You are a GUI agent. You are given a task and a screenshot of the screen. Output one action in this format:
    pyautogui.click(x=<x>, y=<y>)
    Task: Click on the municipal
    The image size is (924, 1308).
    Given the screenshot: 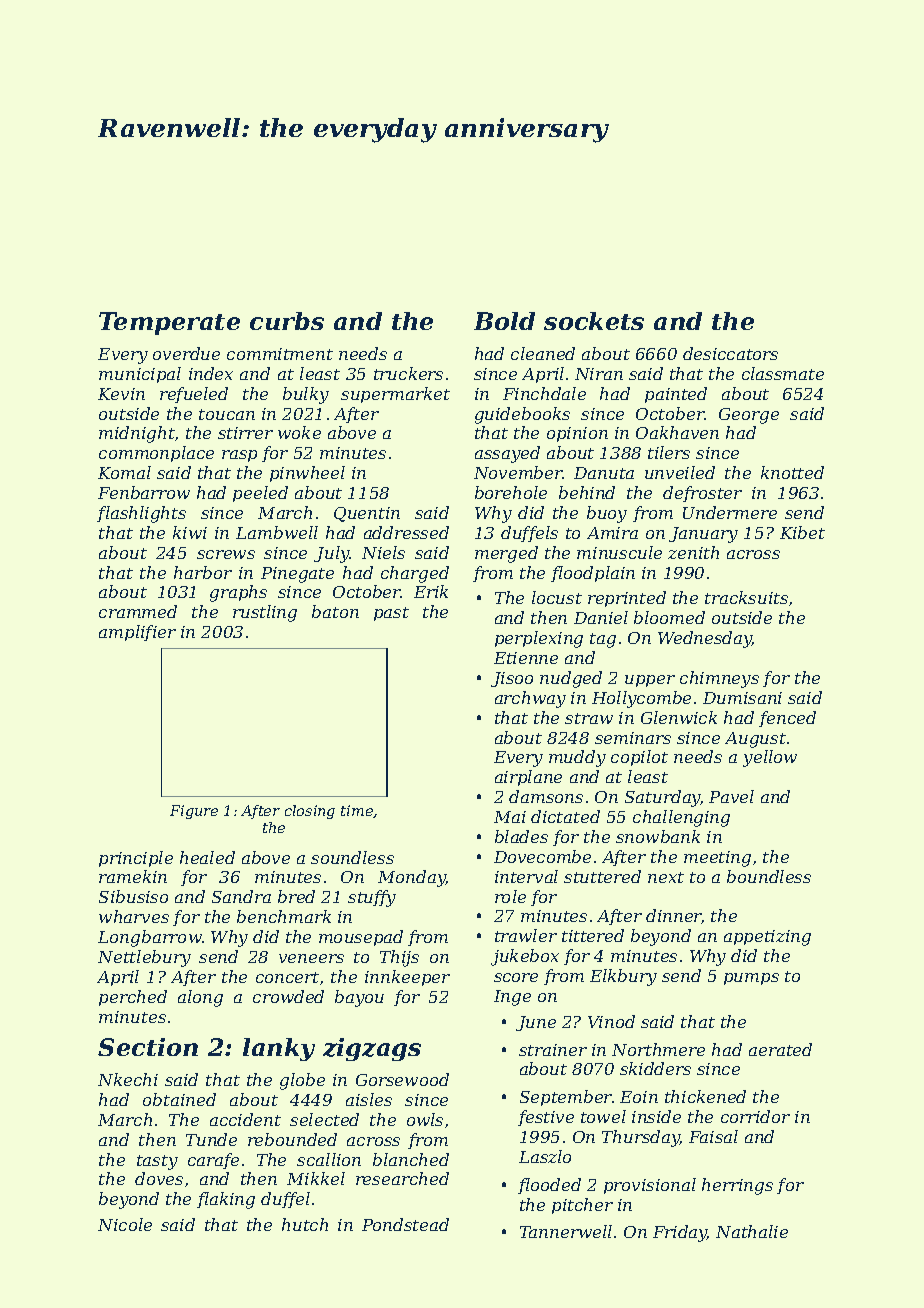 What is the action you would take?
    pyautogui.click(x=140, y=375)
